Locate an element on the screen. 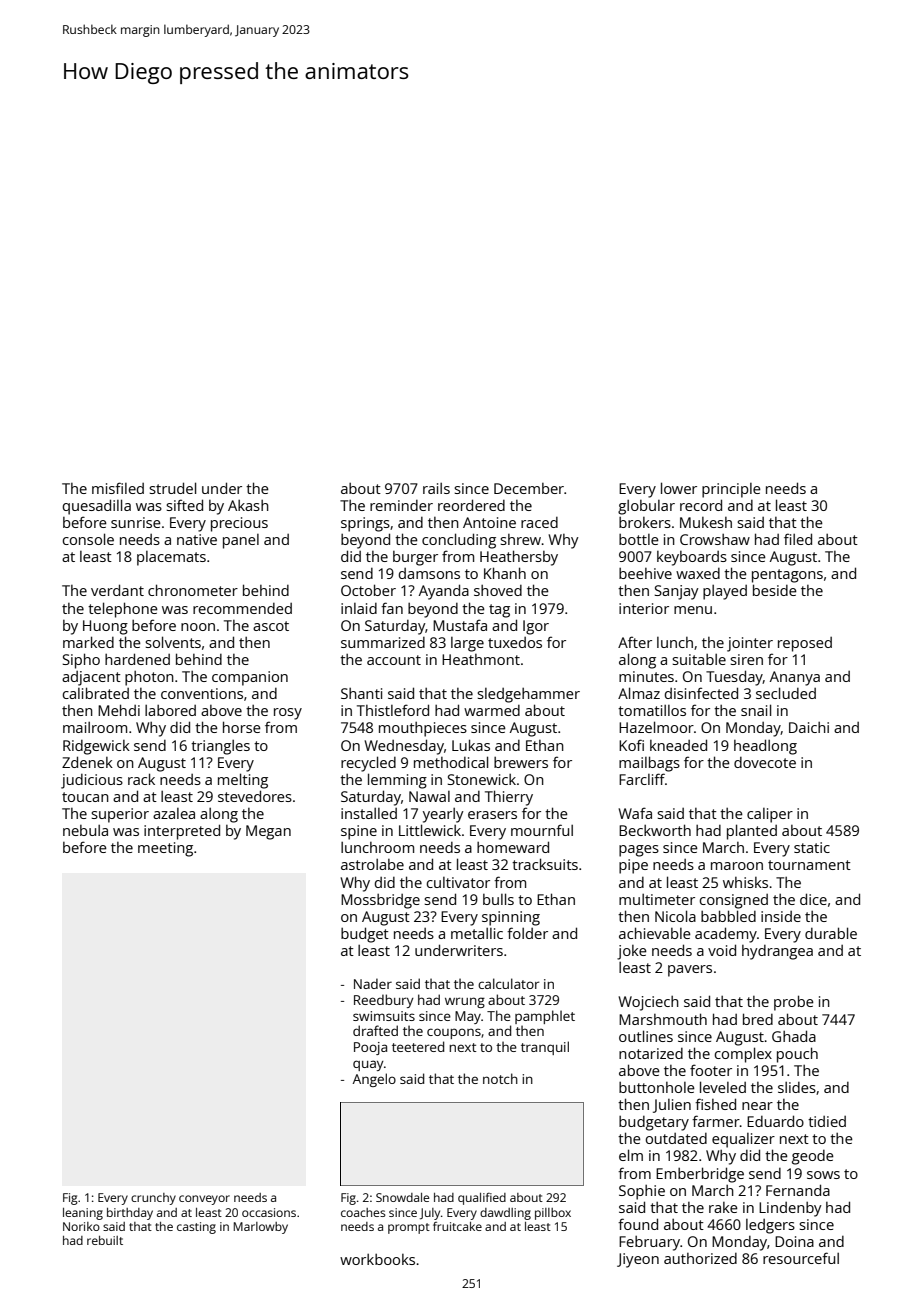 The height and width of the screenshot is (1308, 924). Nader is located at coordinates (373, 983).
